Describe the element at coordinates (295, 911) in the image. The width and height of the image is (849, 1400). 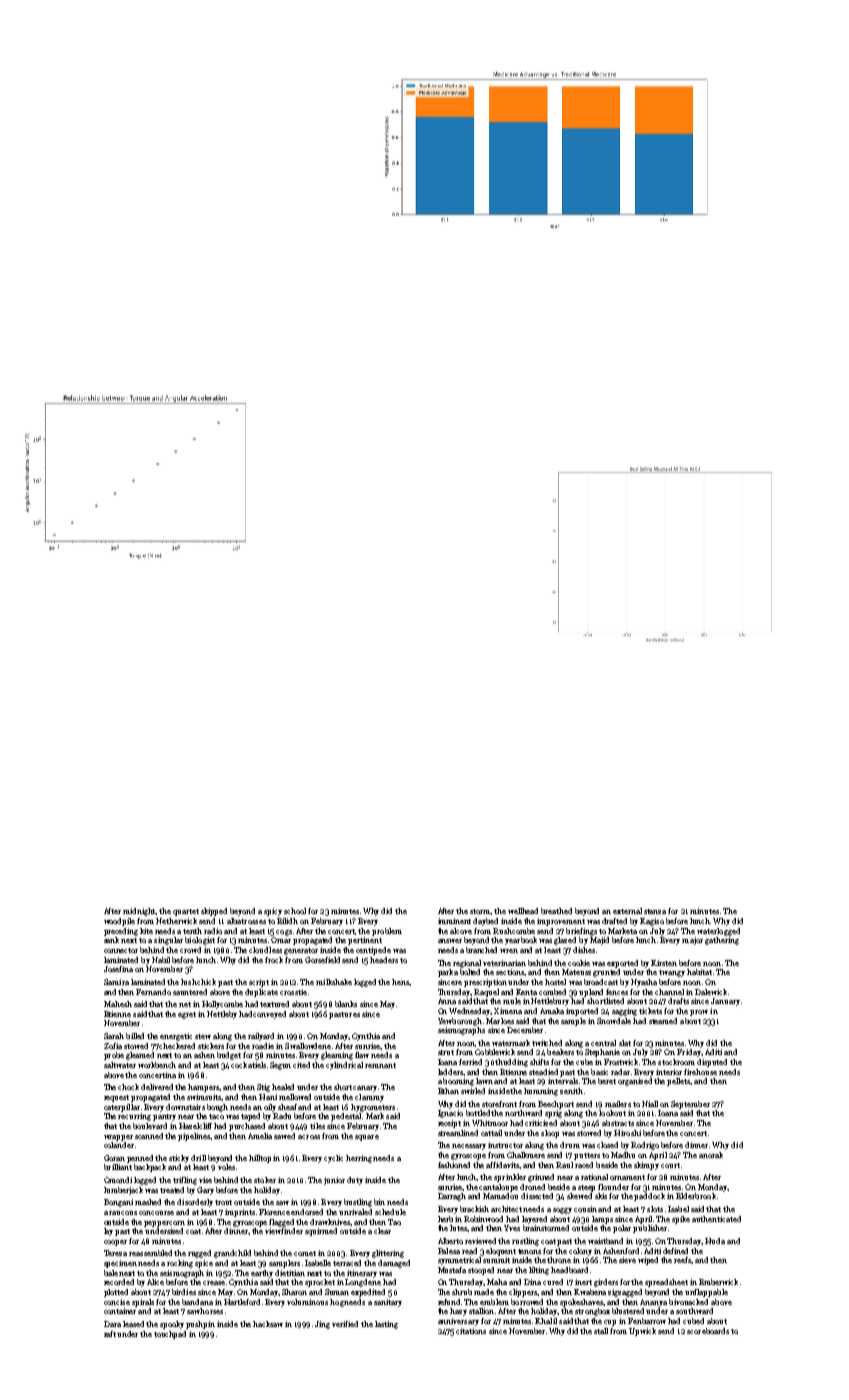
I see `school` at that location.
